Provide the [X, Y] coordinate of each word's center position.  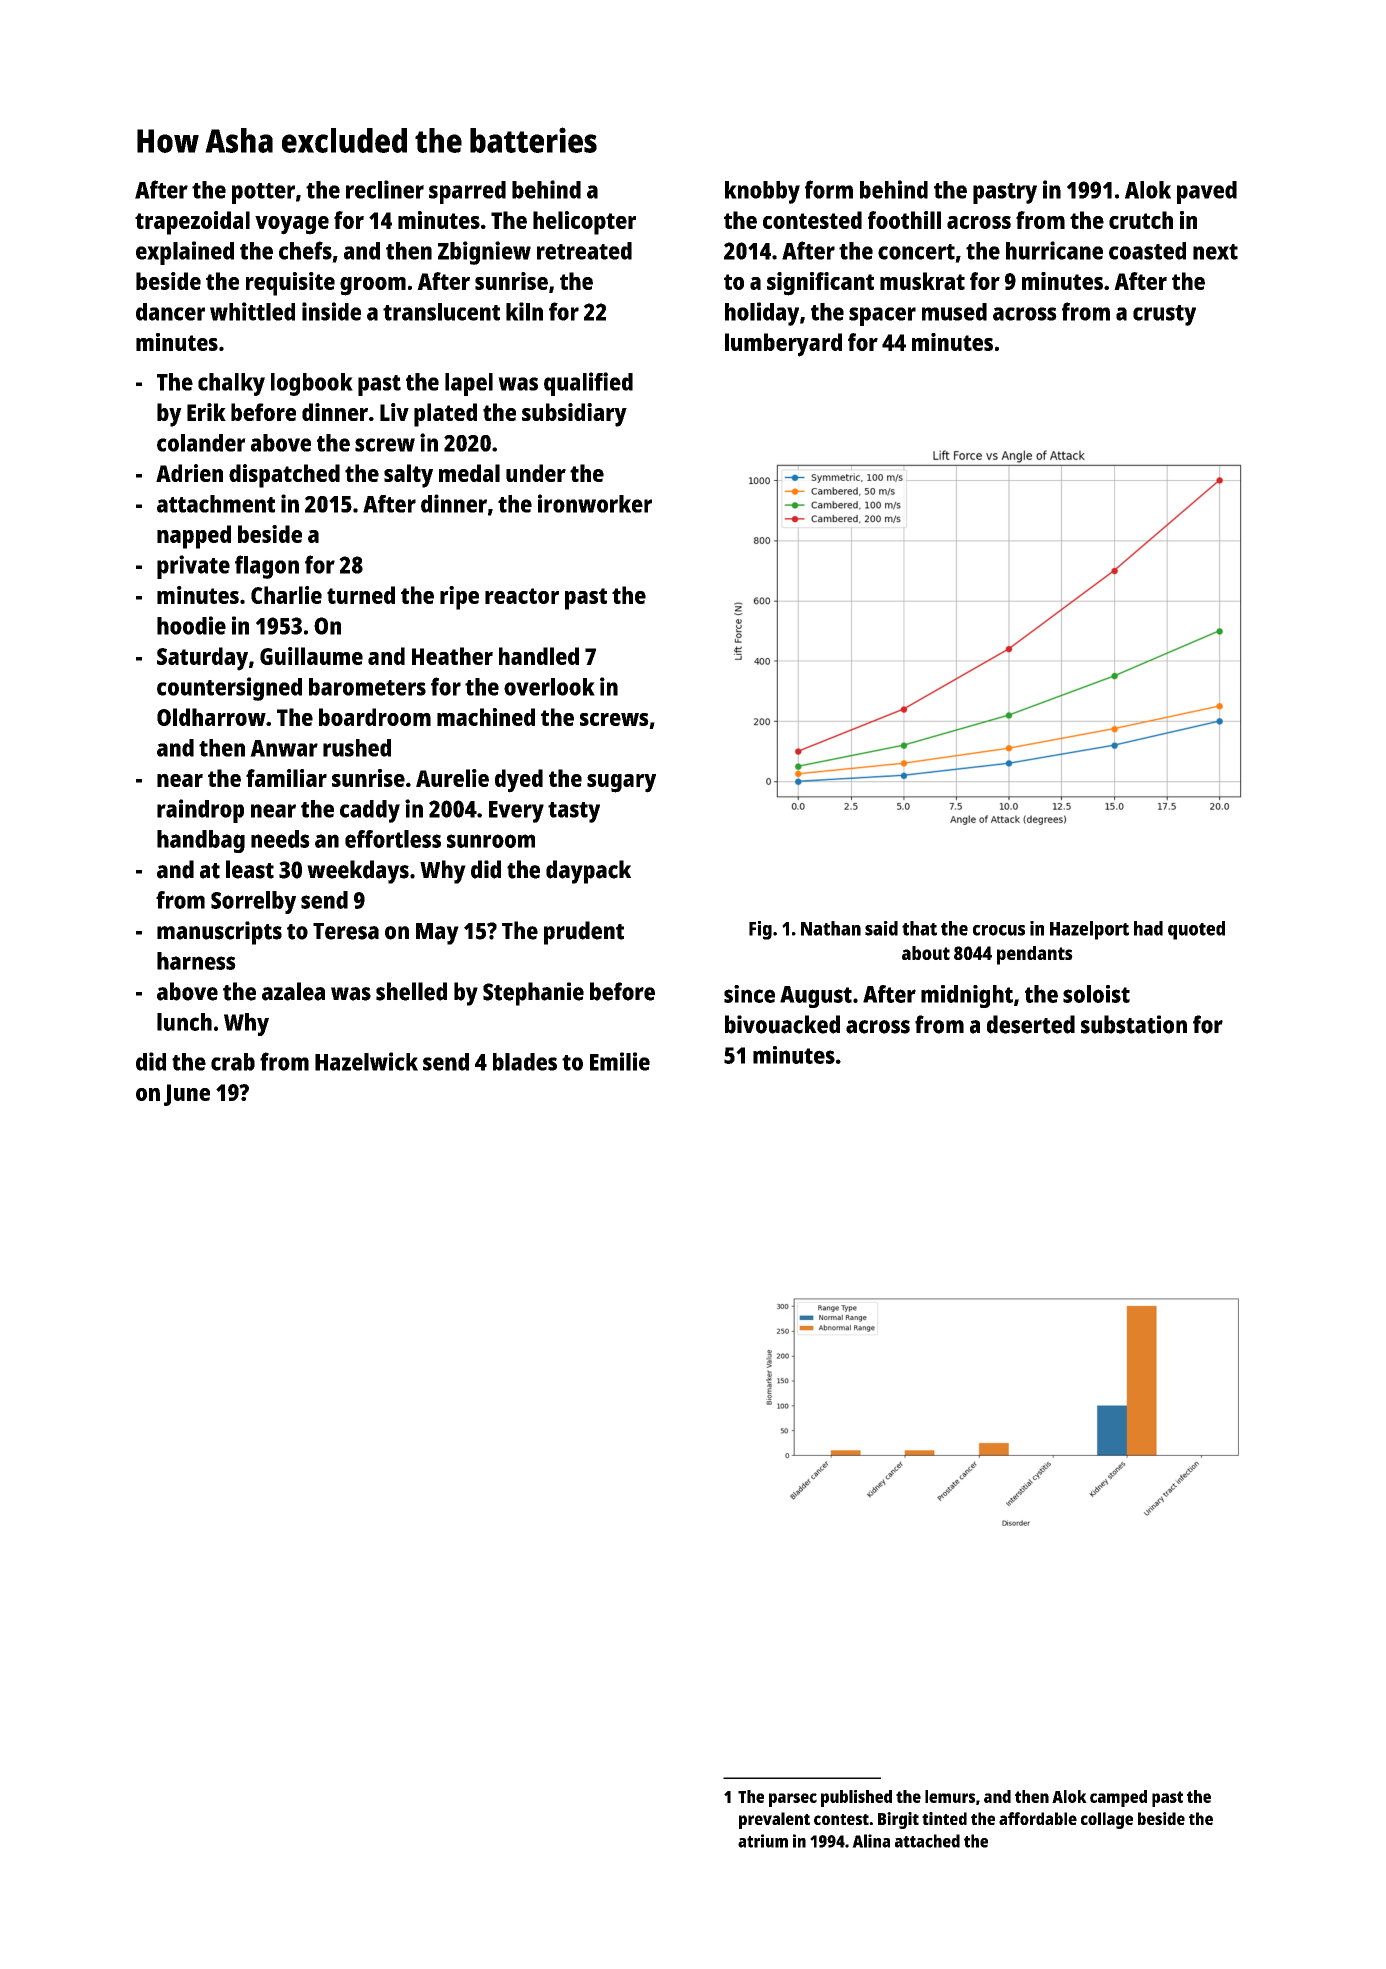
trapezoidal [192, 223]
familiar [286, 778]
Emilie [620, 1061]
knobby [762, 192]
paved [1207, 192]
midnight [967, 996]
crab [233, 1062]
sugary [621, 783]
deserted [1031, 1024]
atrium [763, 1841]
